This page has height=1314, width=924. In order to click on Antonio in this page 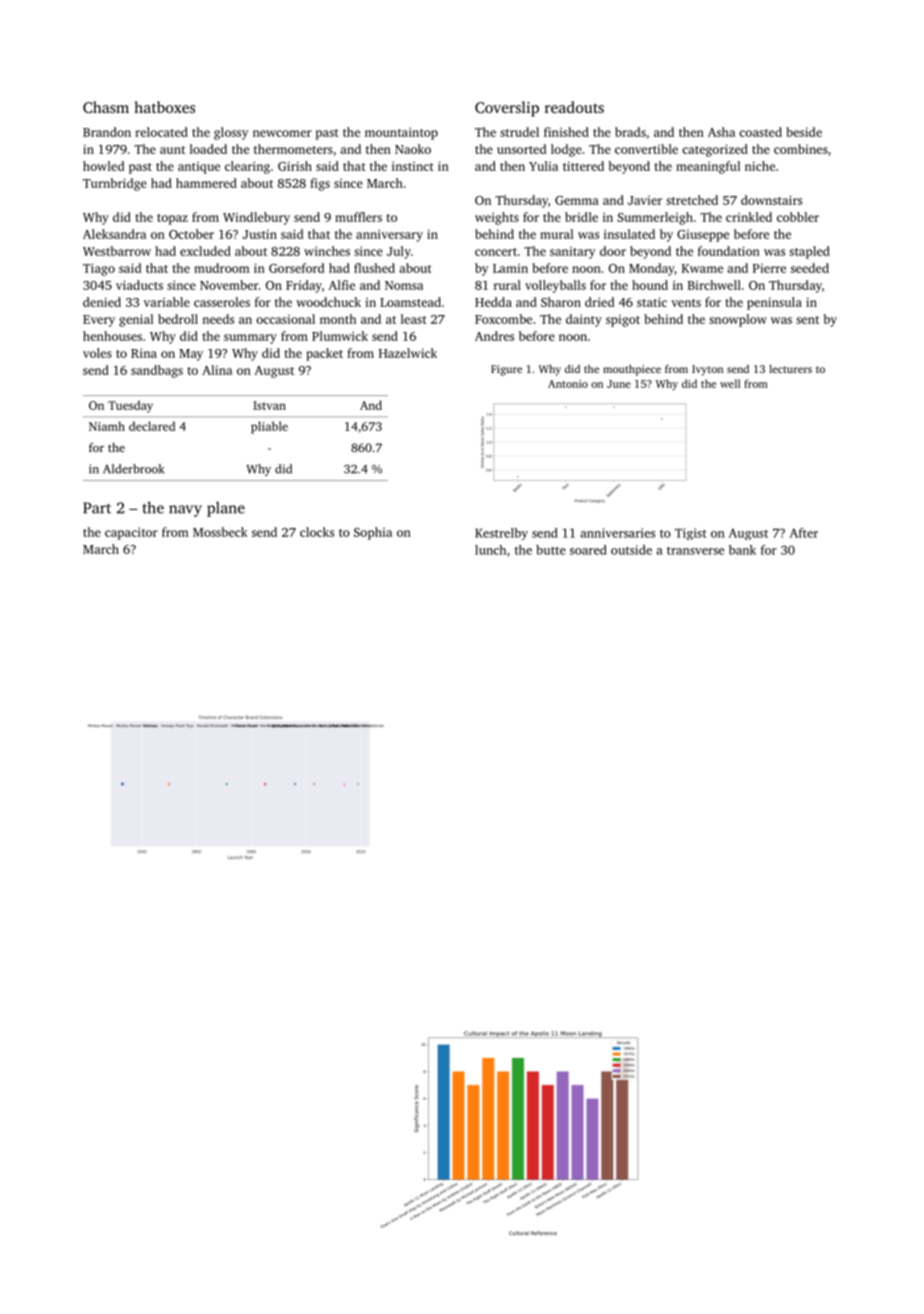, I will do `click(568, 384)`.
